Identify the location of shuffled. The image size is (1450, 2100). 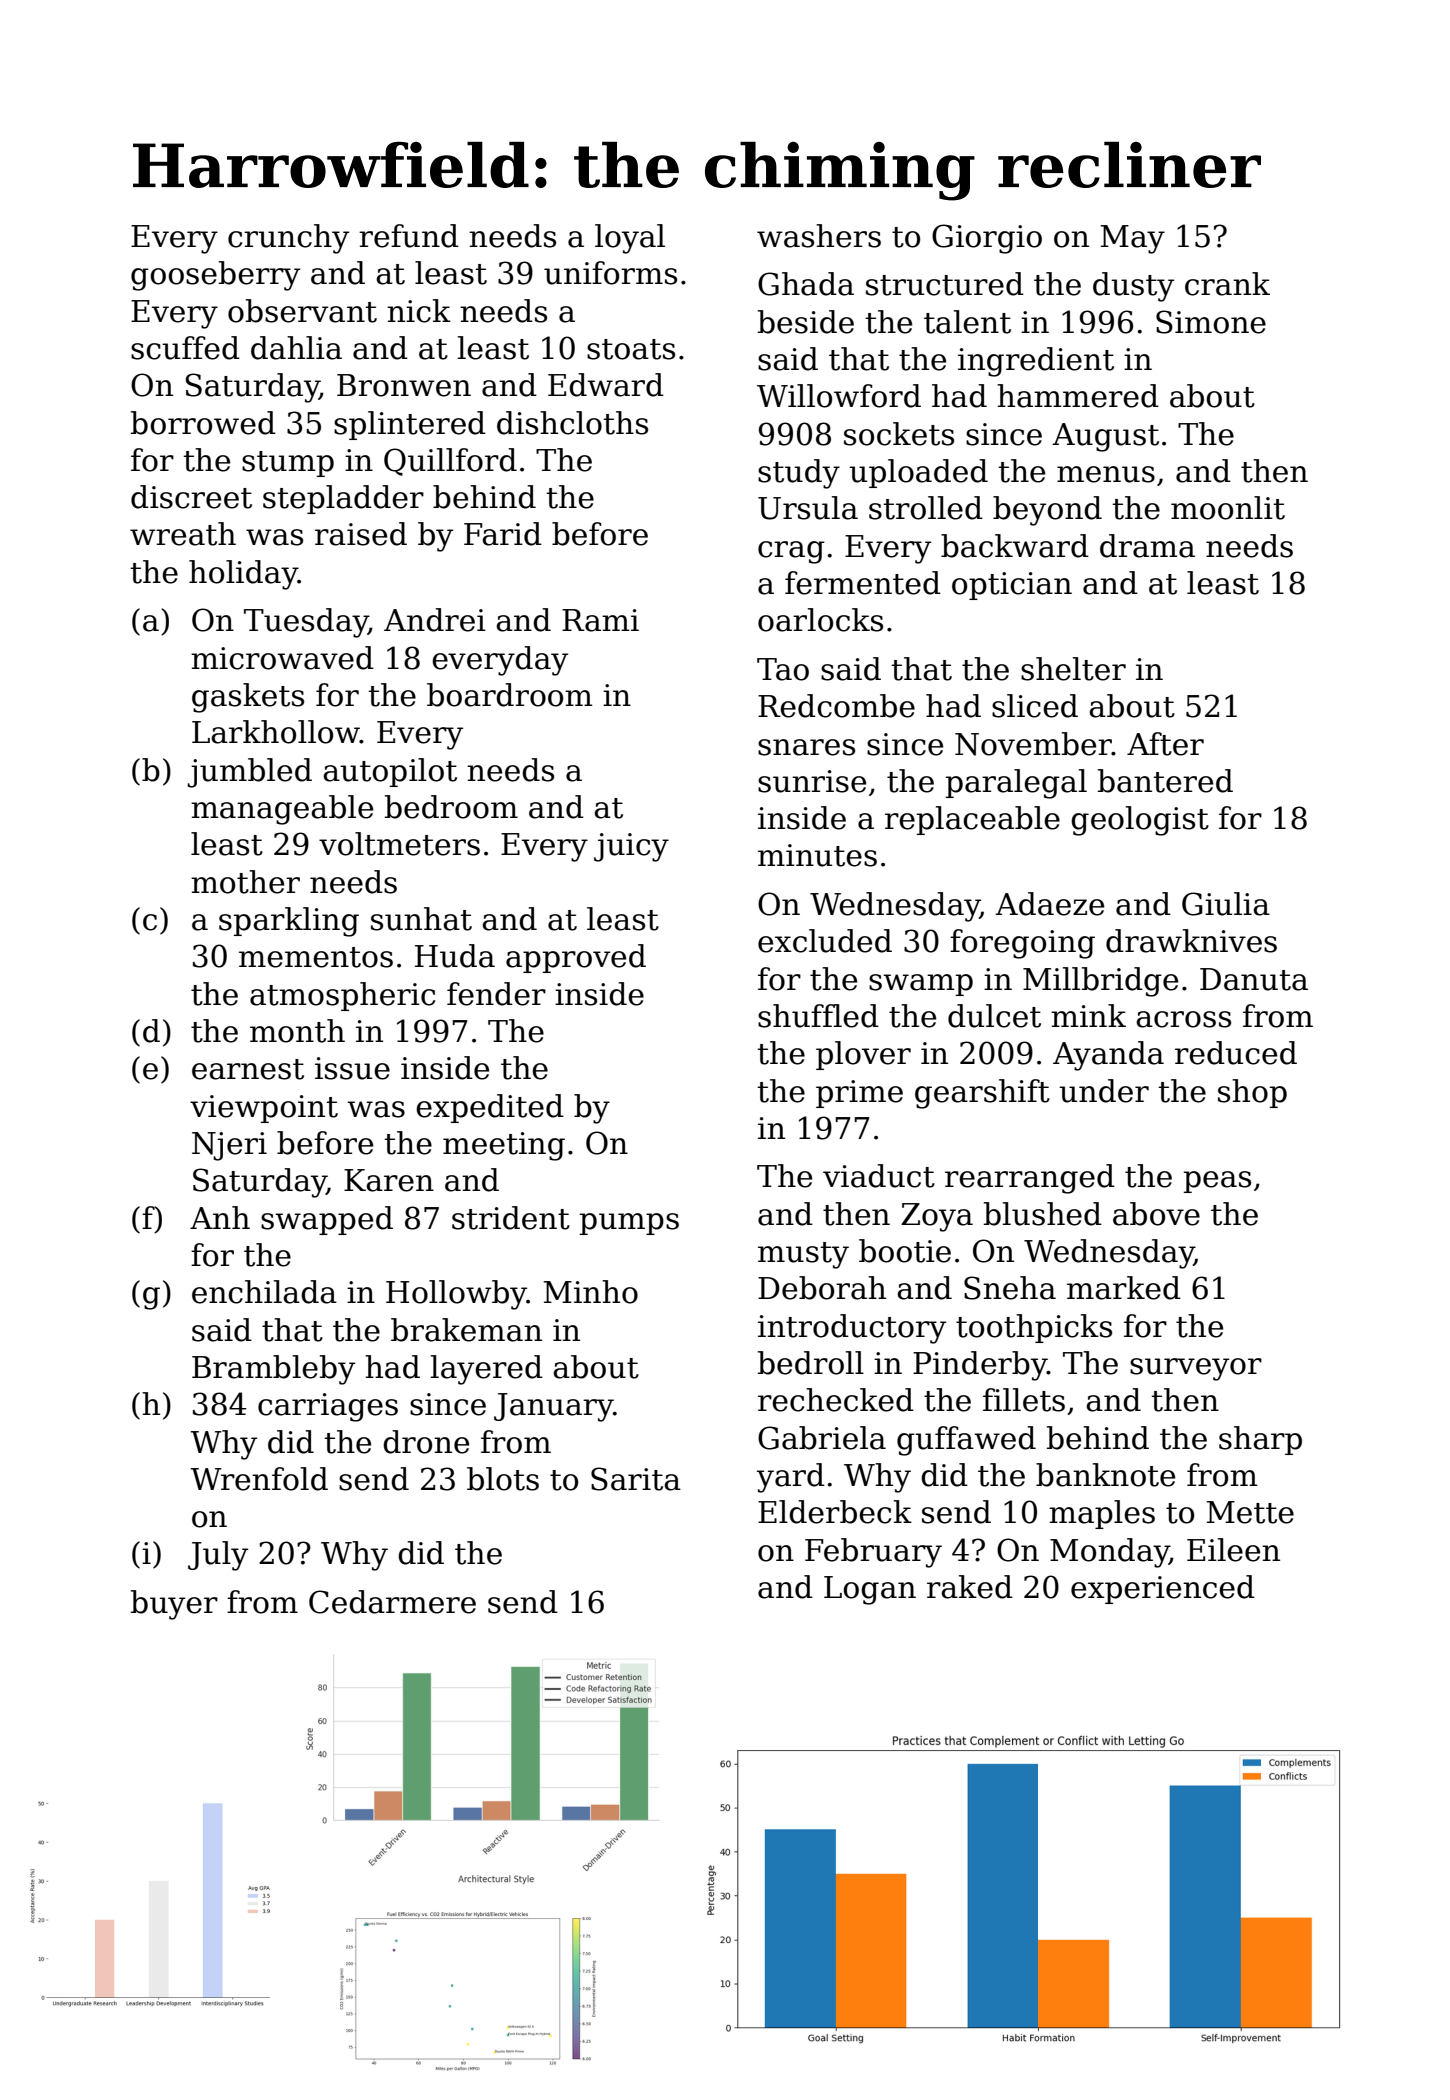
(818, 1016).
